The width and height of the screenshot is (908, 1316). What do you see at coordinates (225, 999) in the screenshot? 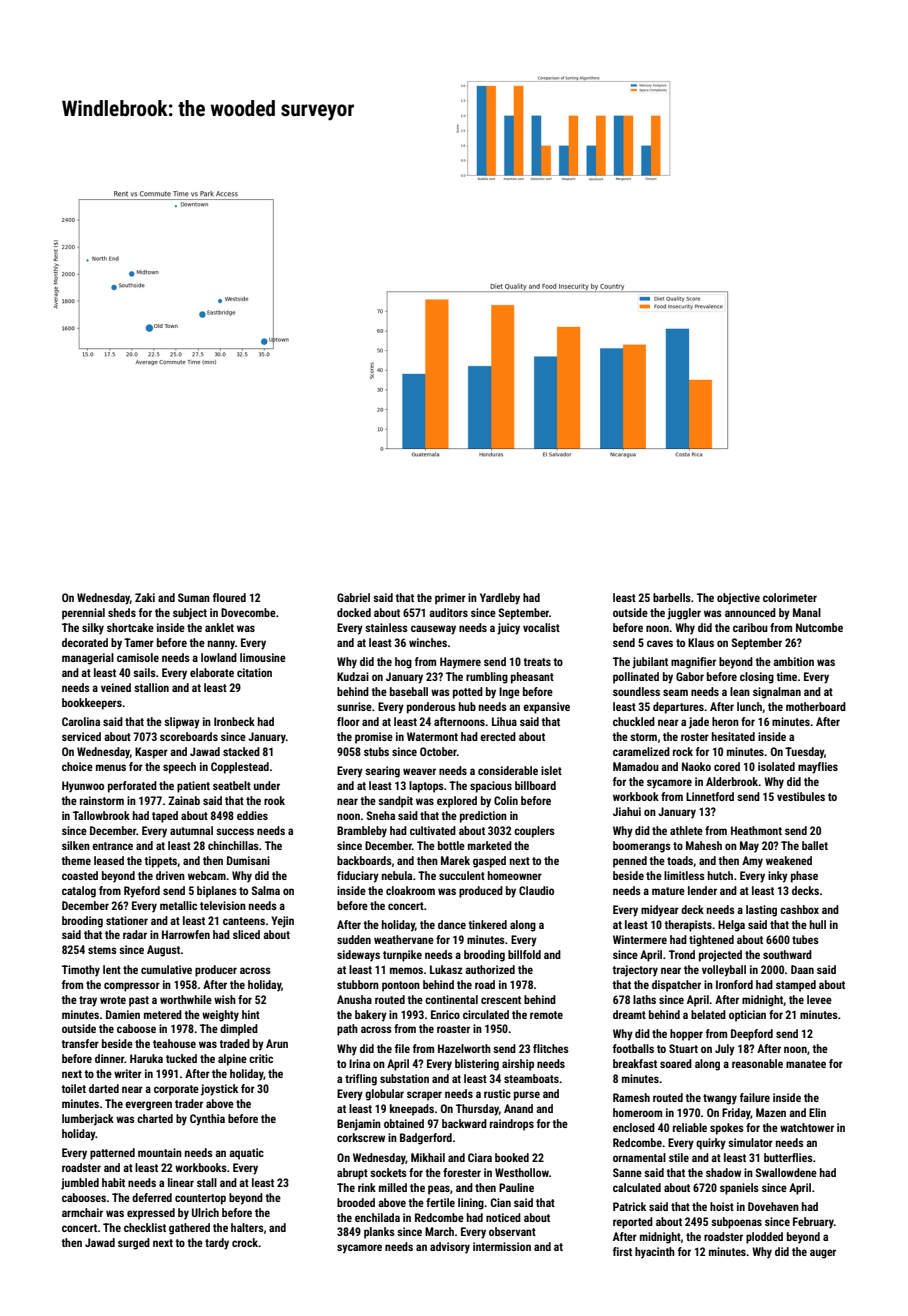
I see `wish` at bounding box center [225, 999].
